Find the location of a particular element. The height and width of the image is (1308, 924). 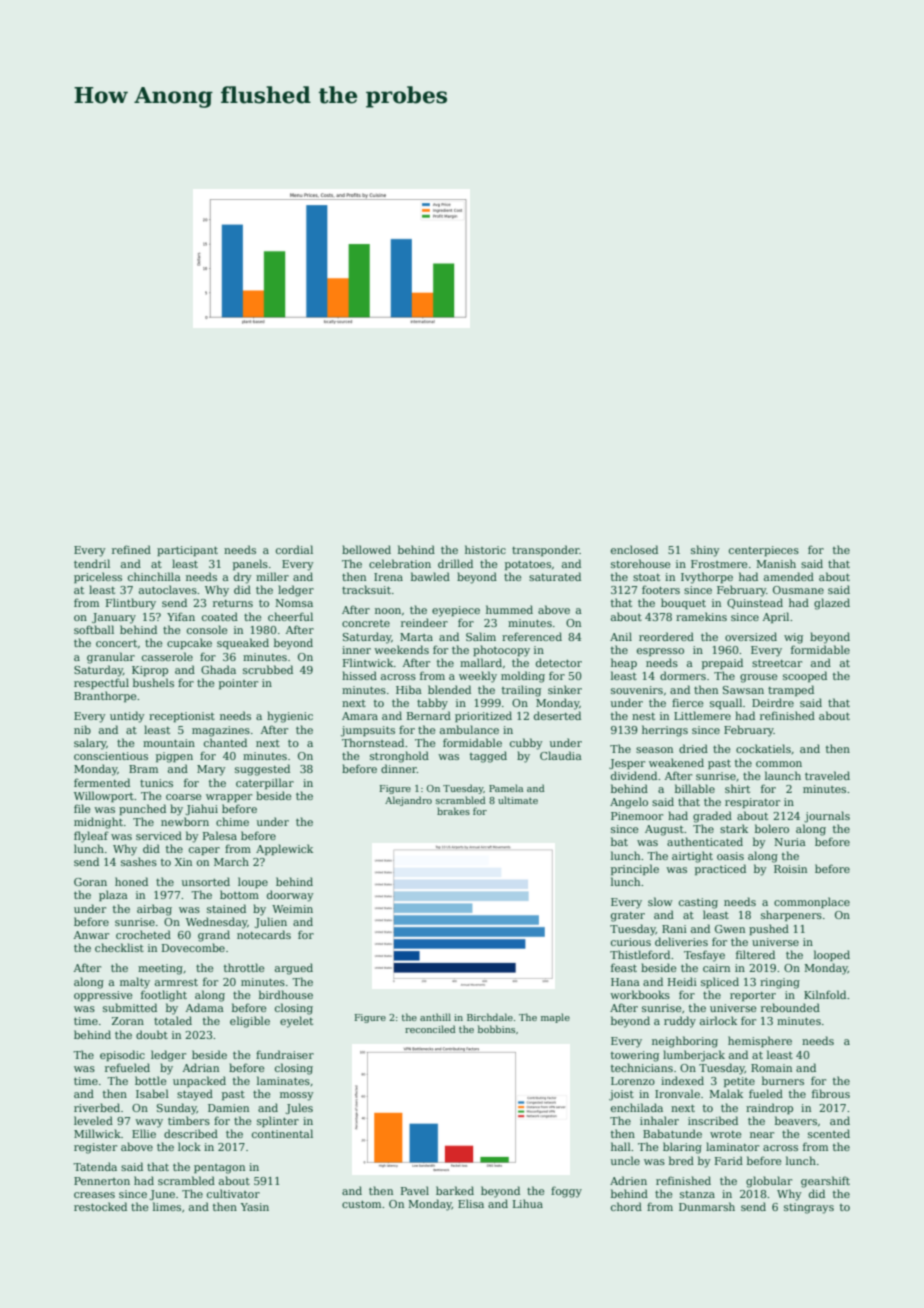

argued is located at coordinates (294, 969).
